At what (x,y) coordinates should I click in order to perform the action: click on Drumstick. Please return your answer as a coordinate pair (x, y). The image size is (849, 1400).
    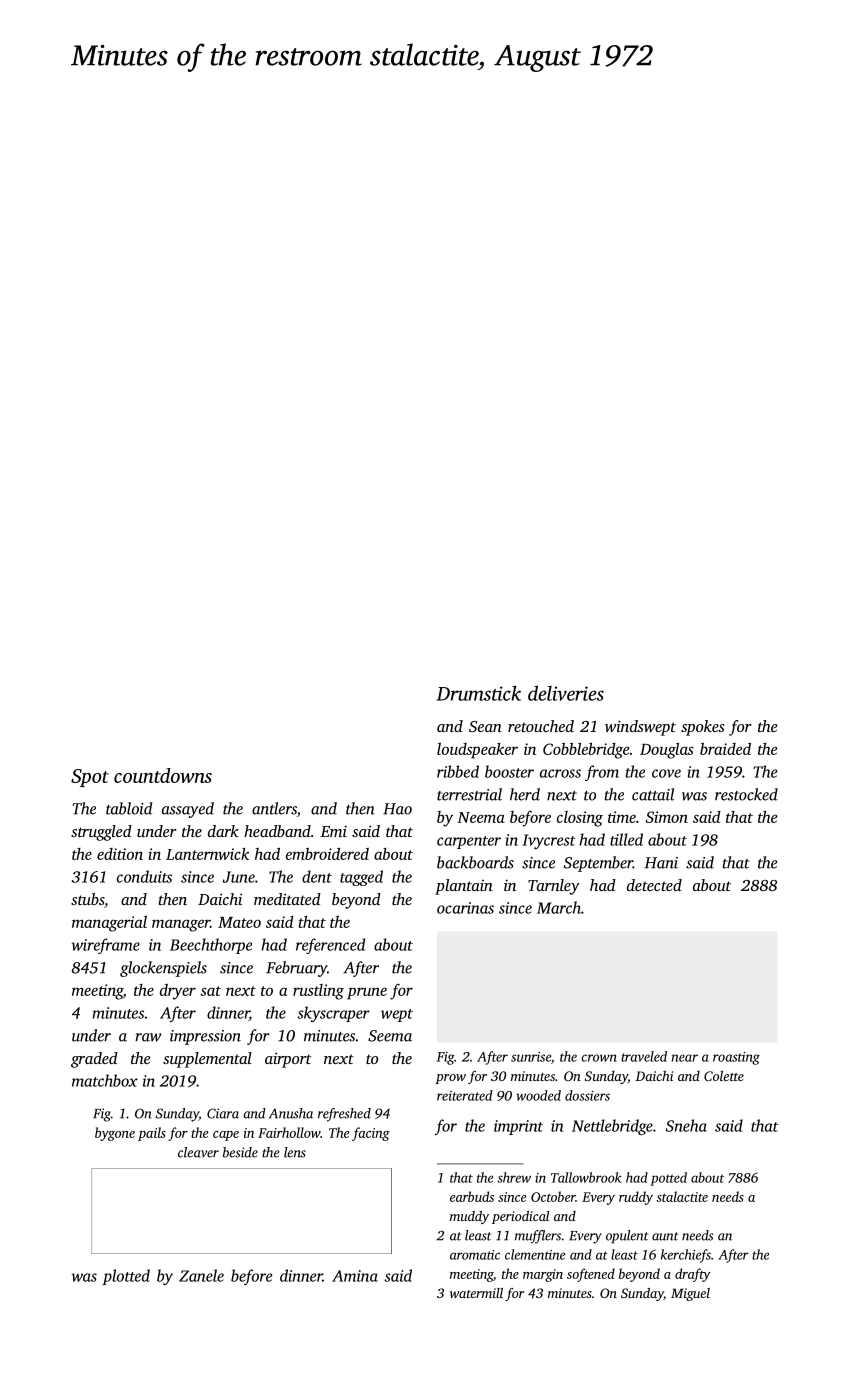
    Looking at the image, I should click on (478, 693).
